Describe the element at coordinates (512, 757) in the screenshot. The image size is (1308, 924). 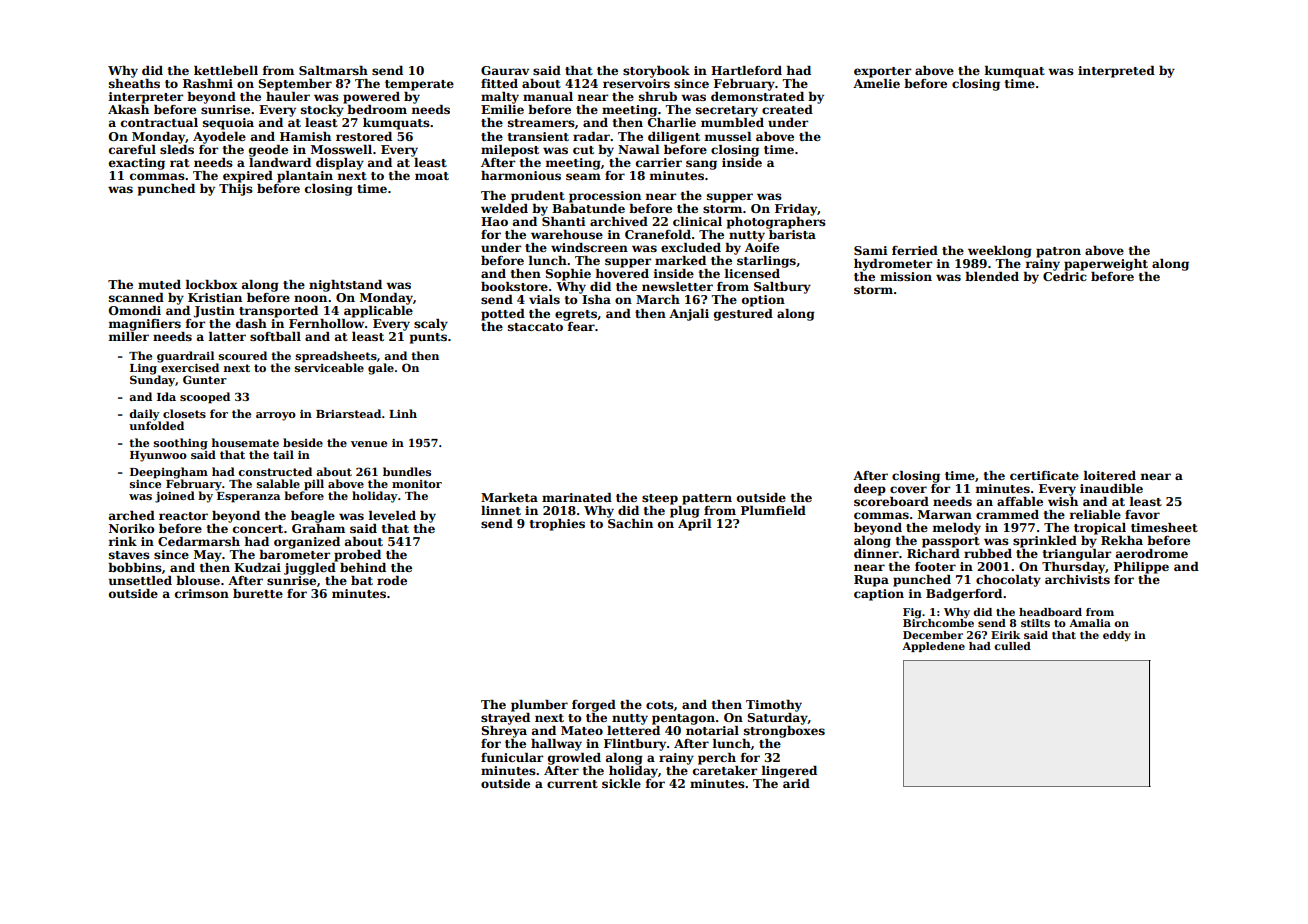
I see `funicular` at that location.
